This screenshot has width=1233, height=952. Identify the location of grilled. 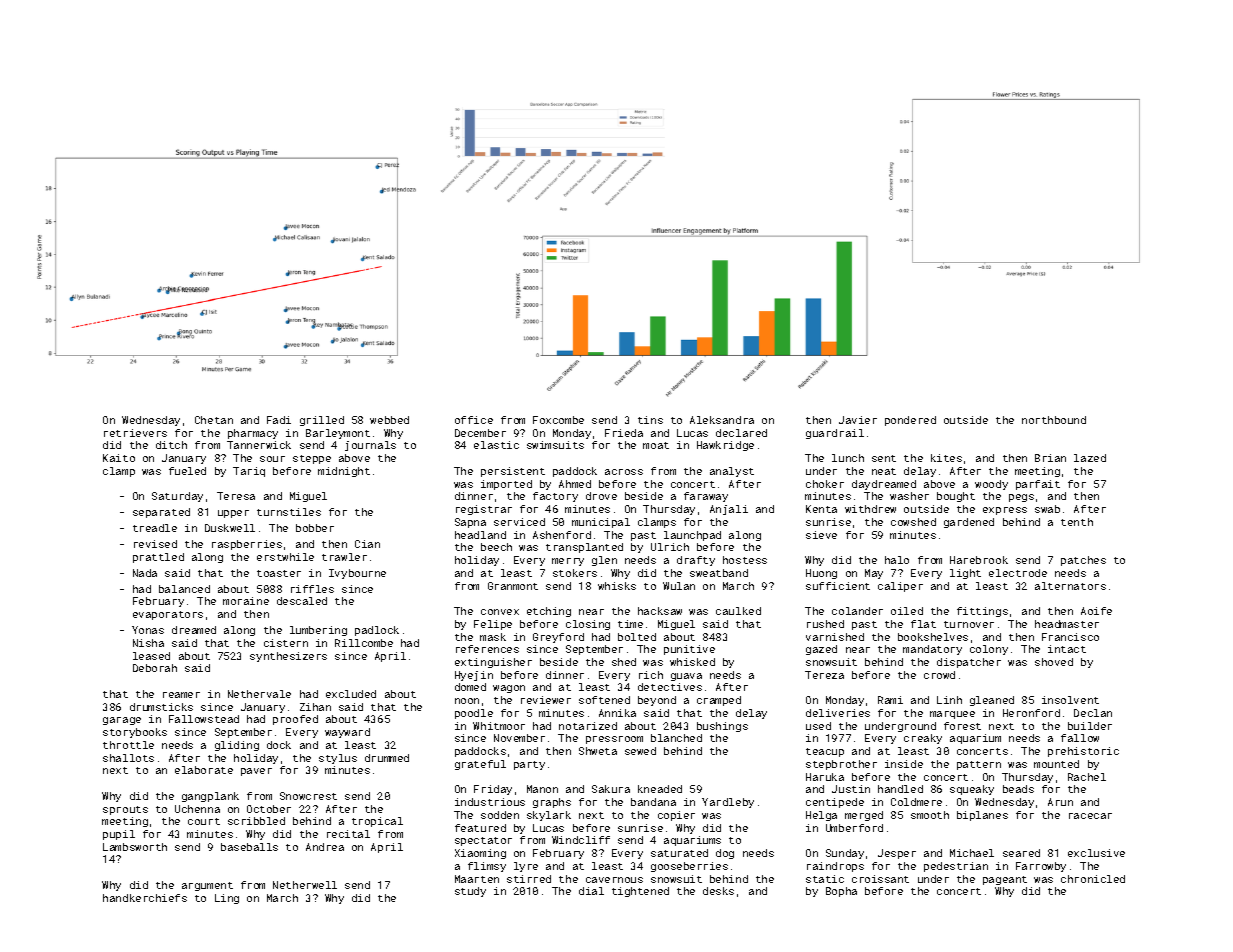
(322, 421).
